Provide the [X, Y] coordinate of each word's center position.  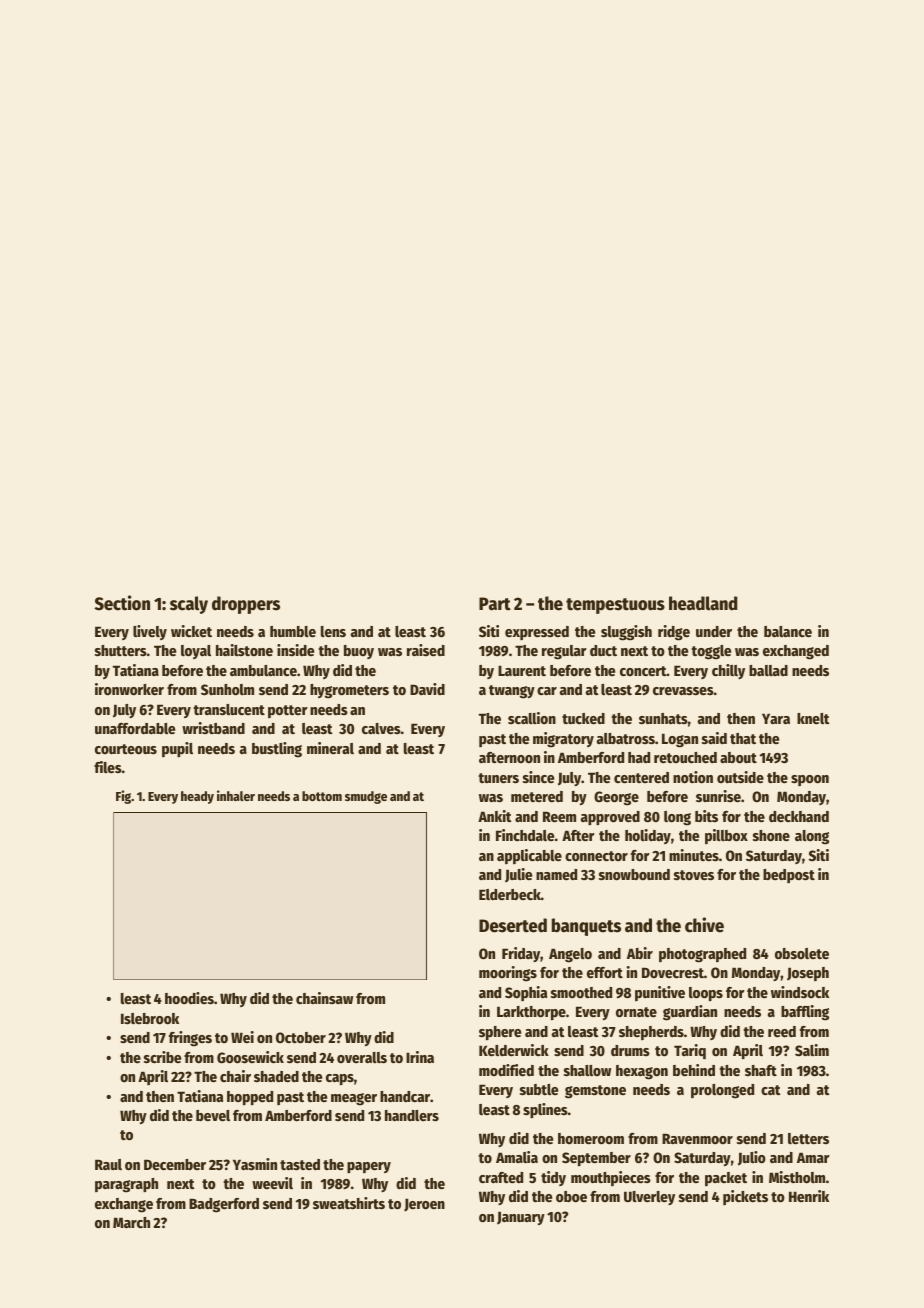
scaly [189, 605]
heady [197, 797]
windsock [800, 992]
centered [641, 777]
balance [788, 631]
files [108, 767]
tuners [499, 778]
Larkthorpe [531, 1013]
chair [235, 1076]
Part [495, 604]
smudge [366, 797]
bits [706, 816]
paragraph [126, 1185]
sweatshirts [349, 1203]
